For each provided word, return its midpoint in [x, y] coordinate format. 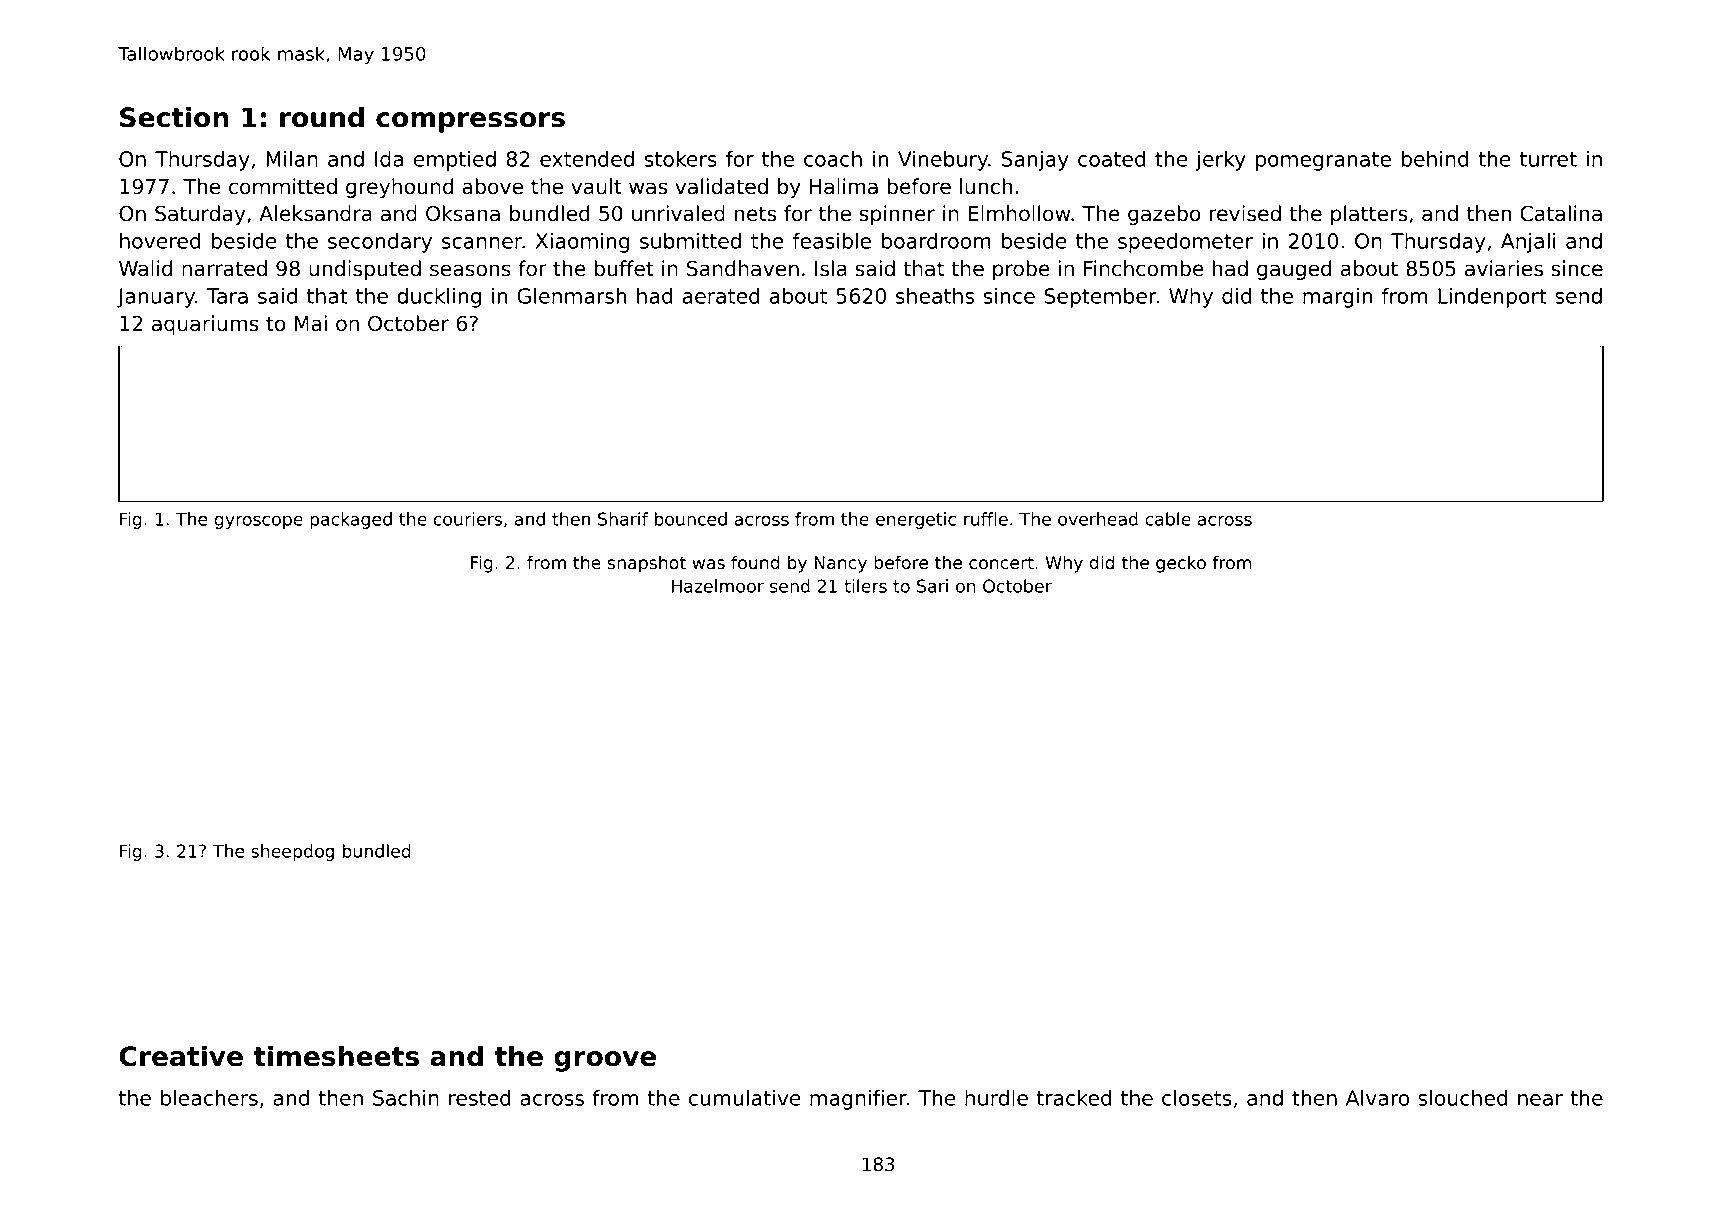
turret [1548, 159]
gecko [1181, 564]
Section [174, 117]
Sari [932, 586]
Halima [843, 186]
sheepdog [292, 852]
